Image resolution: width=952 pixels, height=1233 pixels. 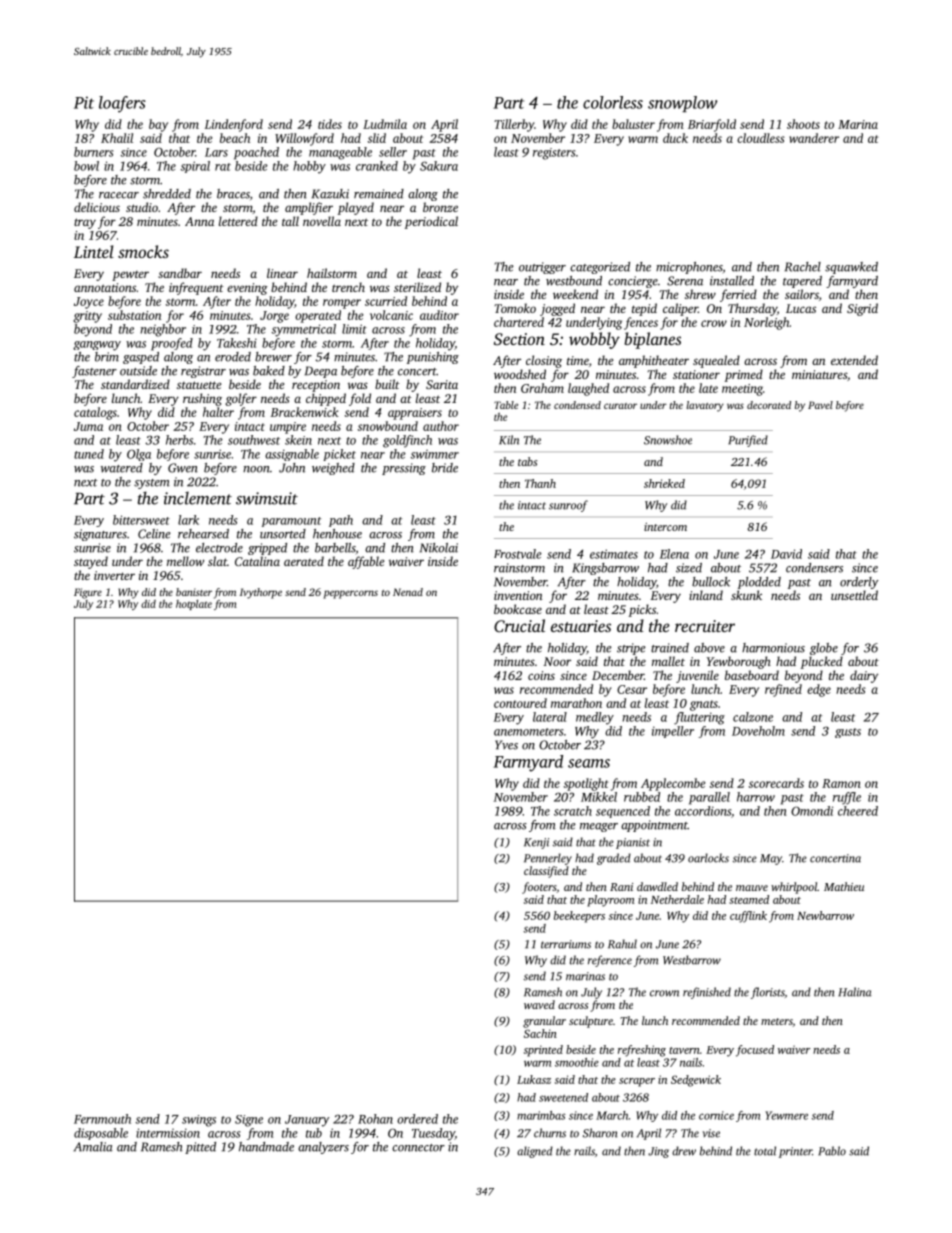 I want to click on banister, so click(x=194, y=592).
